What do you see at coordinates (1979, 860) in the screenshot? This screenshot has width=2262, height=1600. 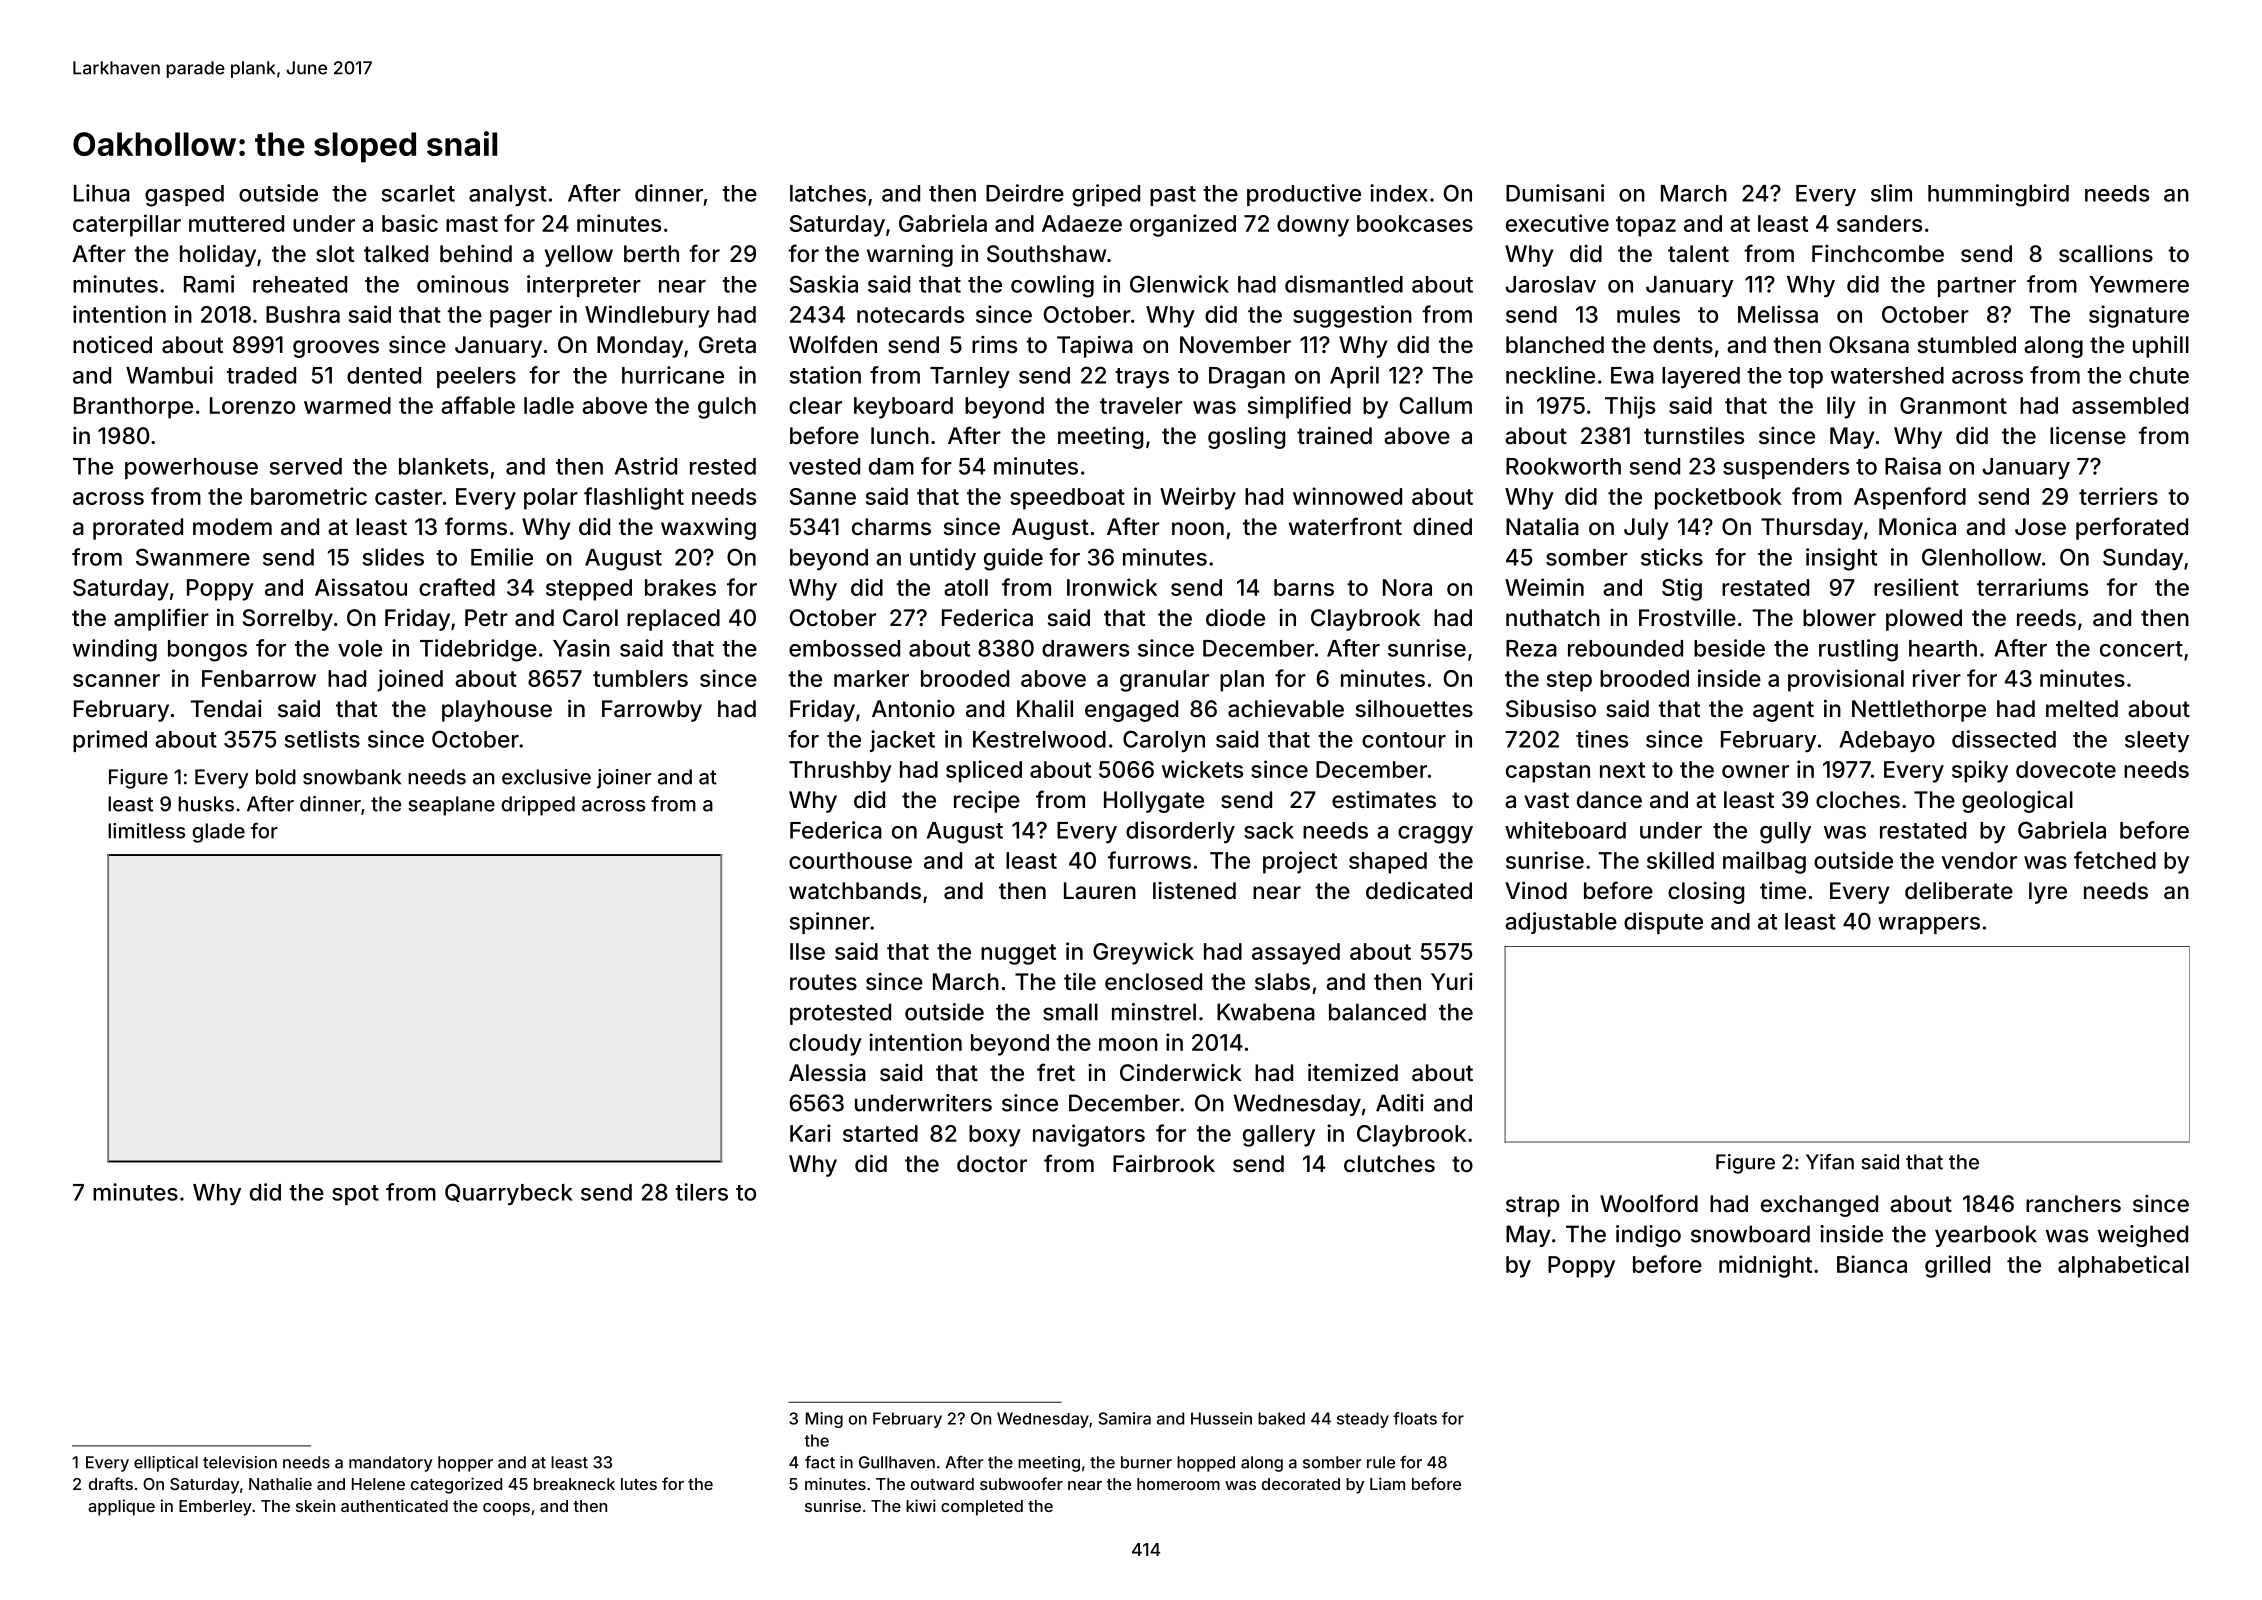 I see `vendor` at bounding box center [1979, 860].
